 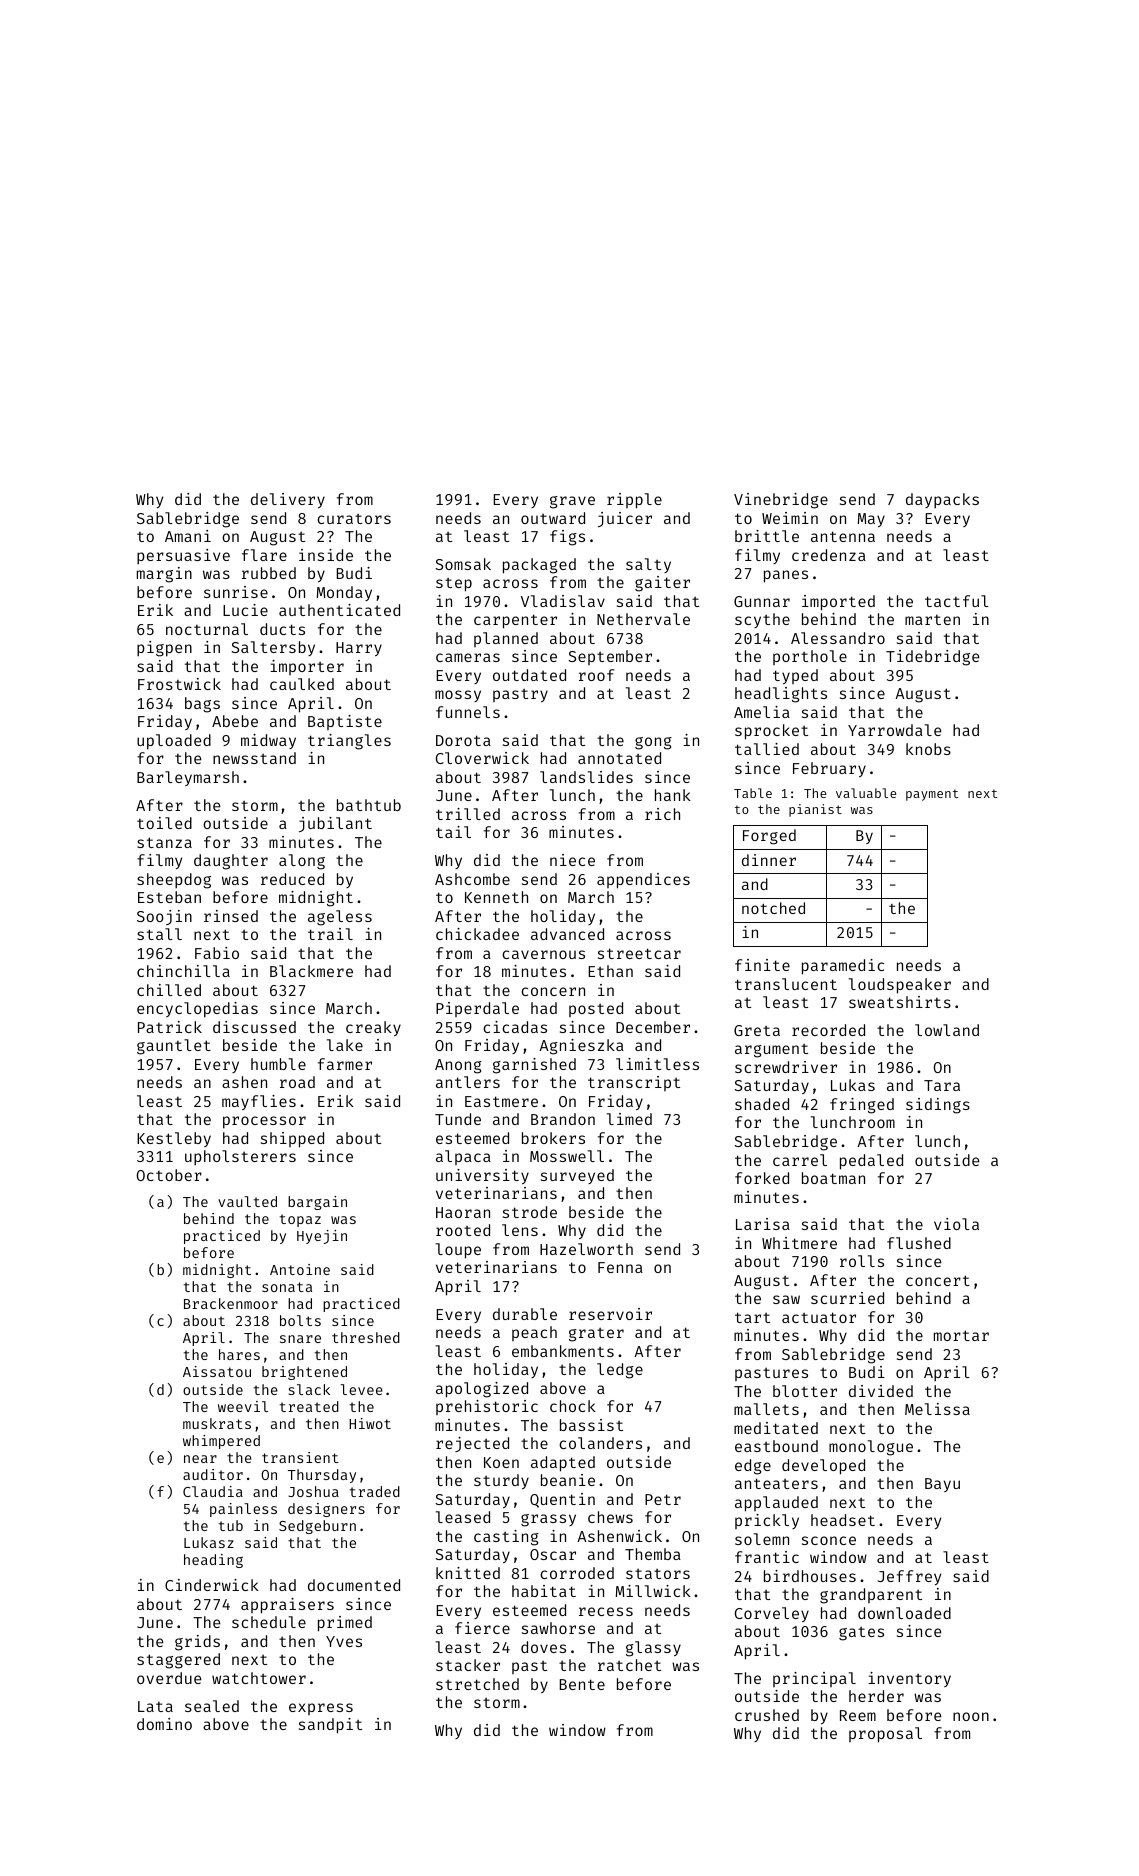 What do you see at coordinates (164, 1724) in the document?
I see `domino` at bounding box center [164, 1724].
